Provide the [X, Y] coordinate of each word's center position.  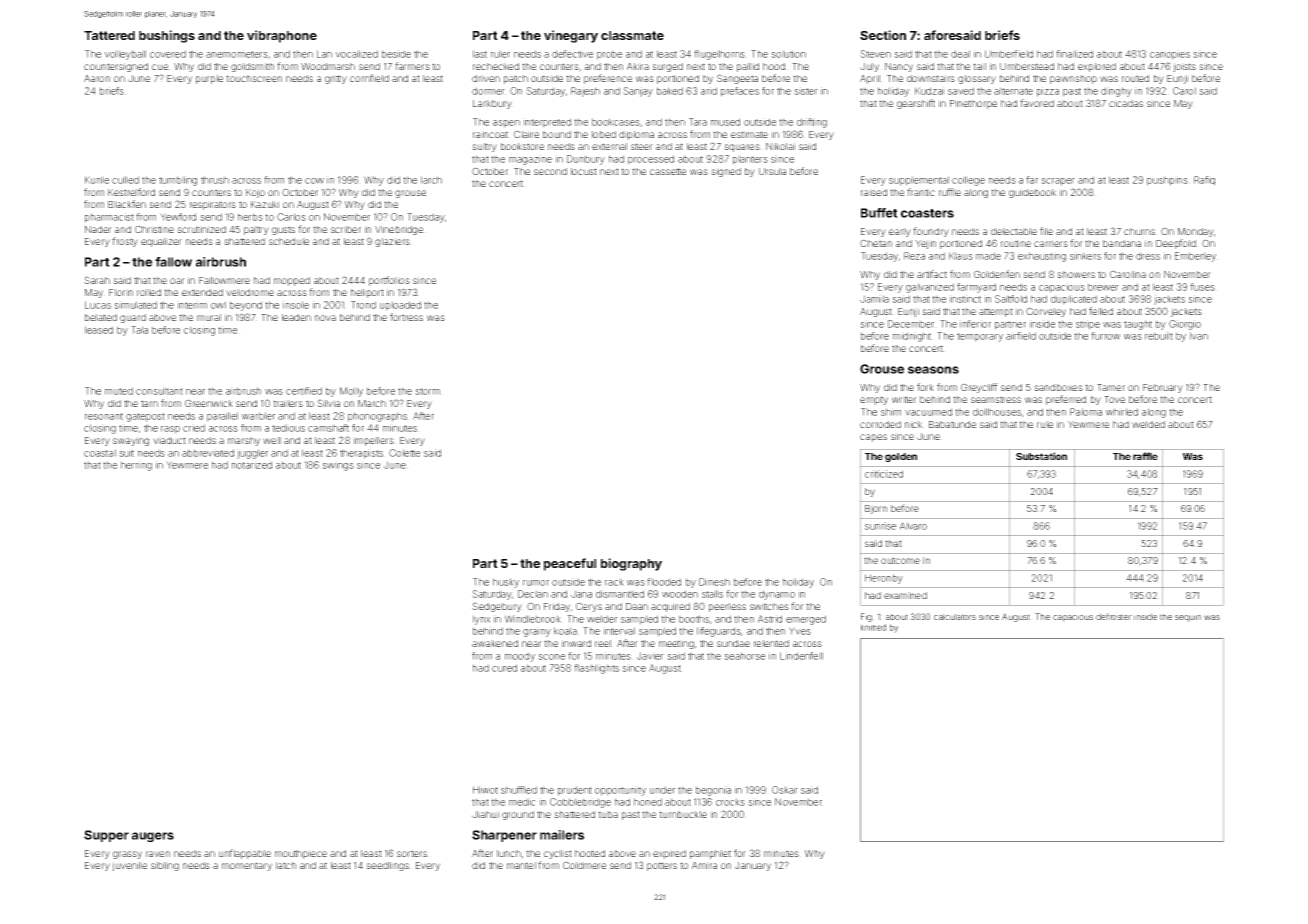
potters [662, 866]
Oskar [785, 790]
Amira [704, 865]
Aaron [97, 78]
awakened [495, 643]
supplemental [919, 181]
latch [286, 865]
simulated [135, 305]
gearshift [916, 104]
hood [774, 66]
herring [136, 466]
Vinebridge [399, 230]
